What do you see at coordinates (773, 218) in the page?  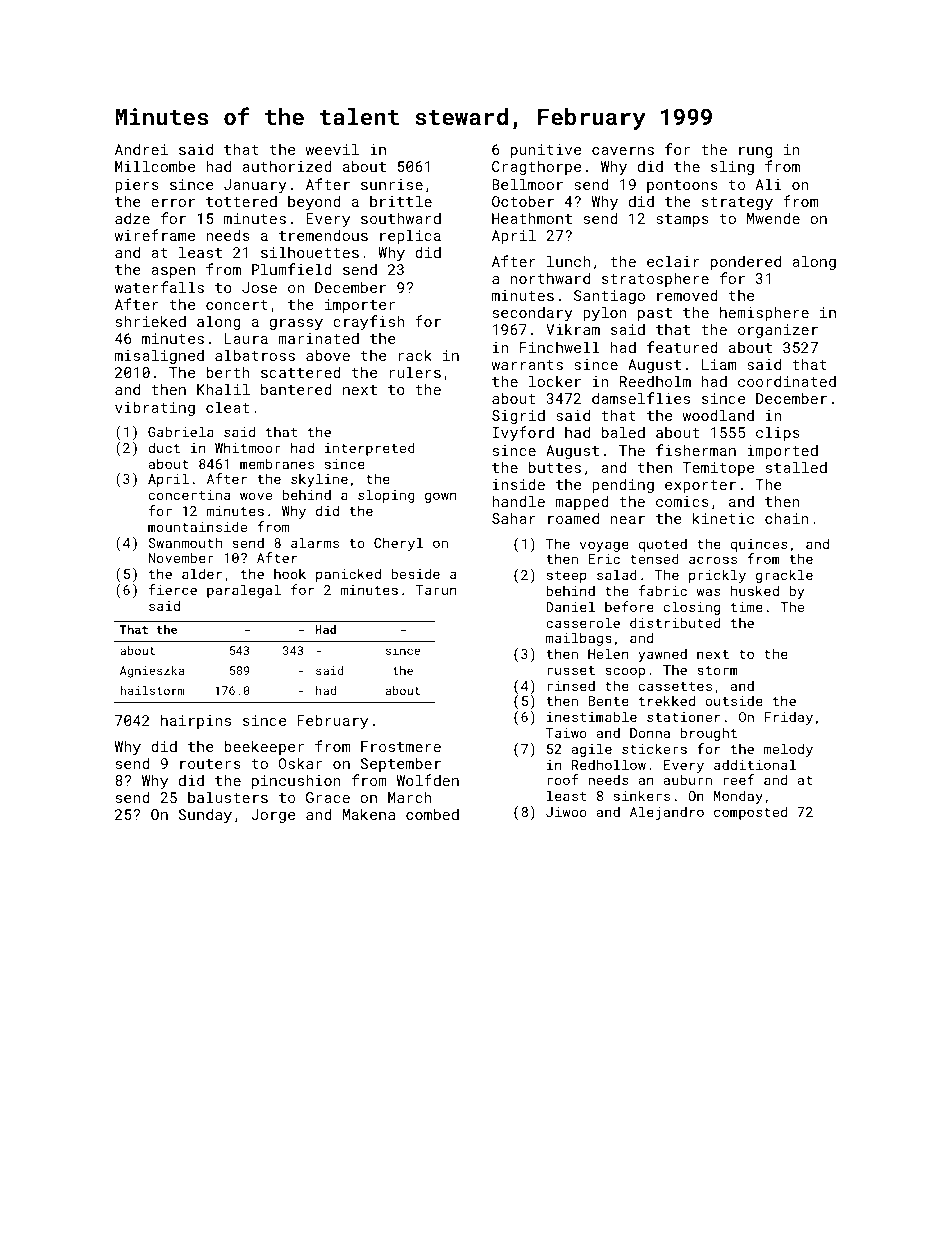 I see `Mwende` at bounding box center [773, 218].
